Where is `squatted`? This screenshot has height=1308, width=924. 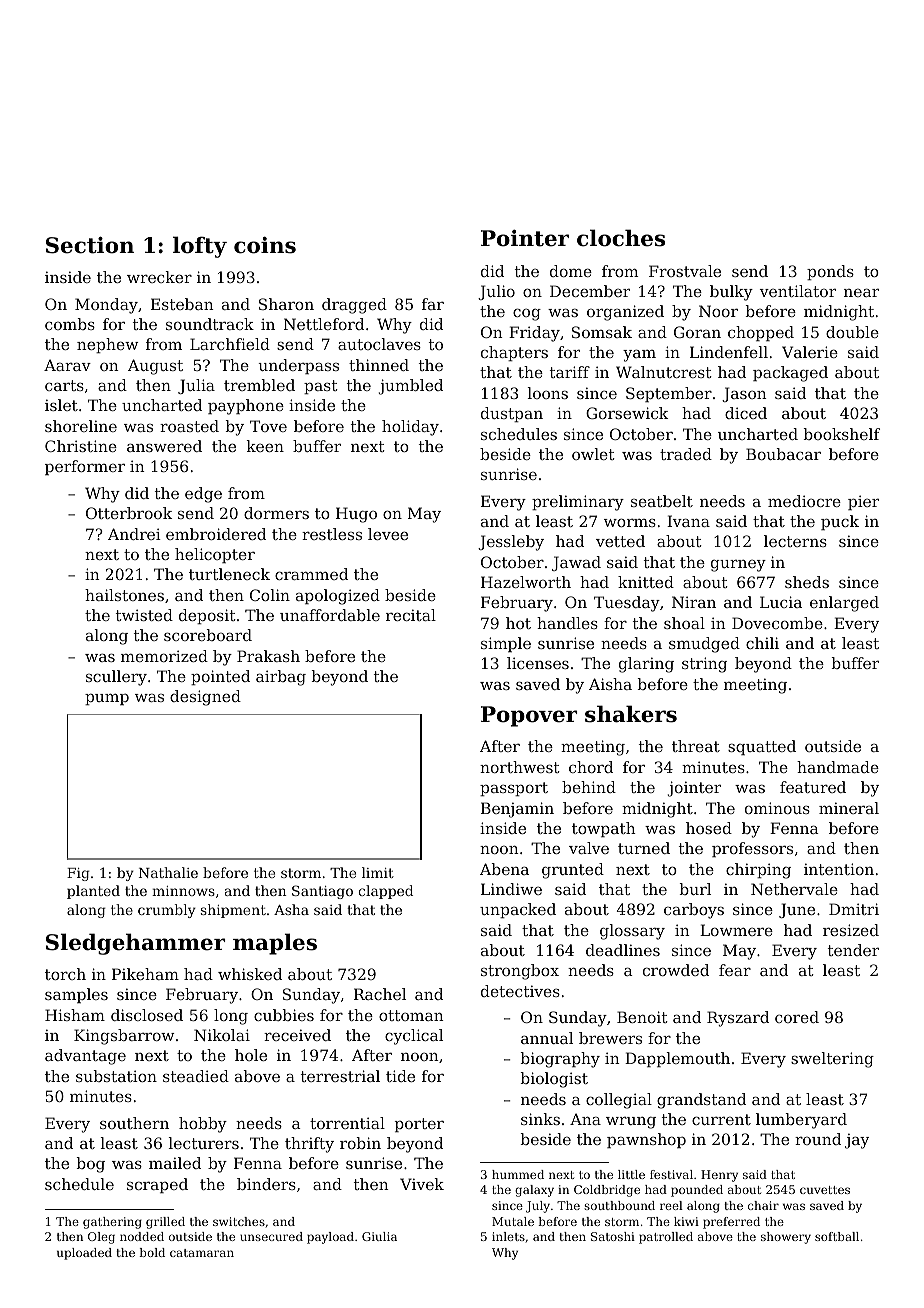
squatted is located at coordinates (762, 747).
